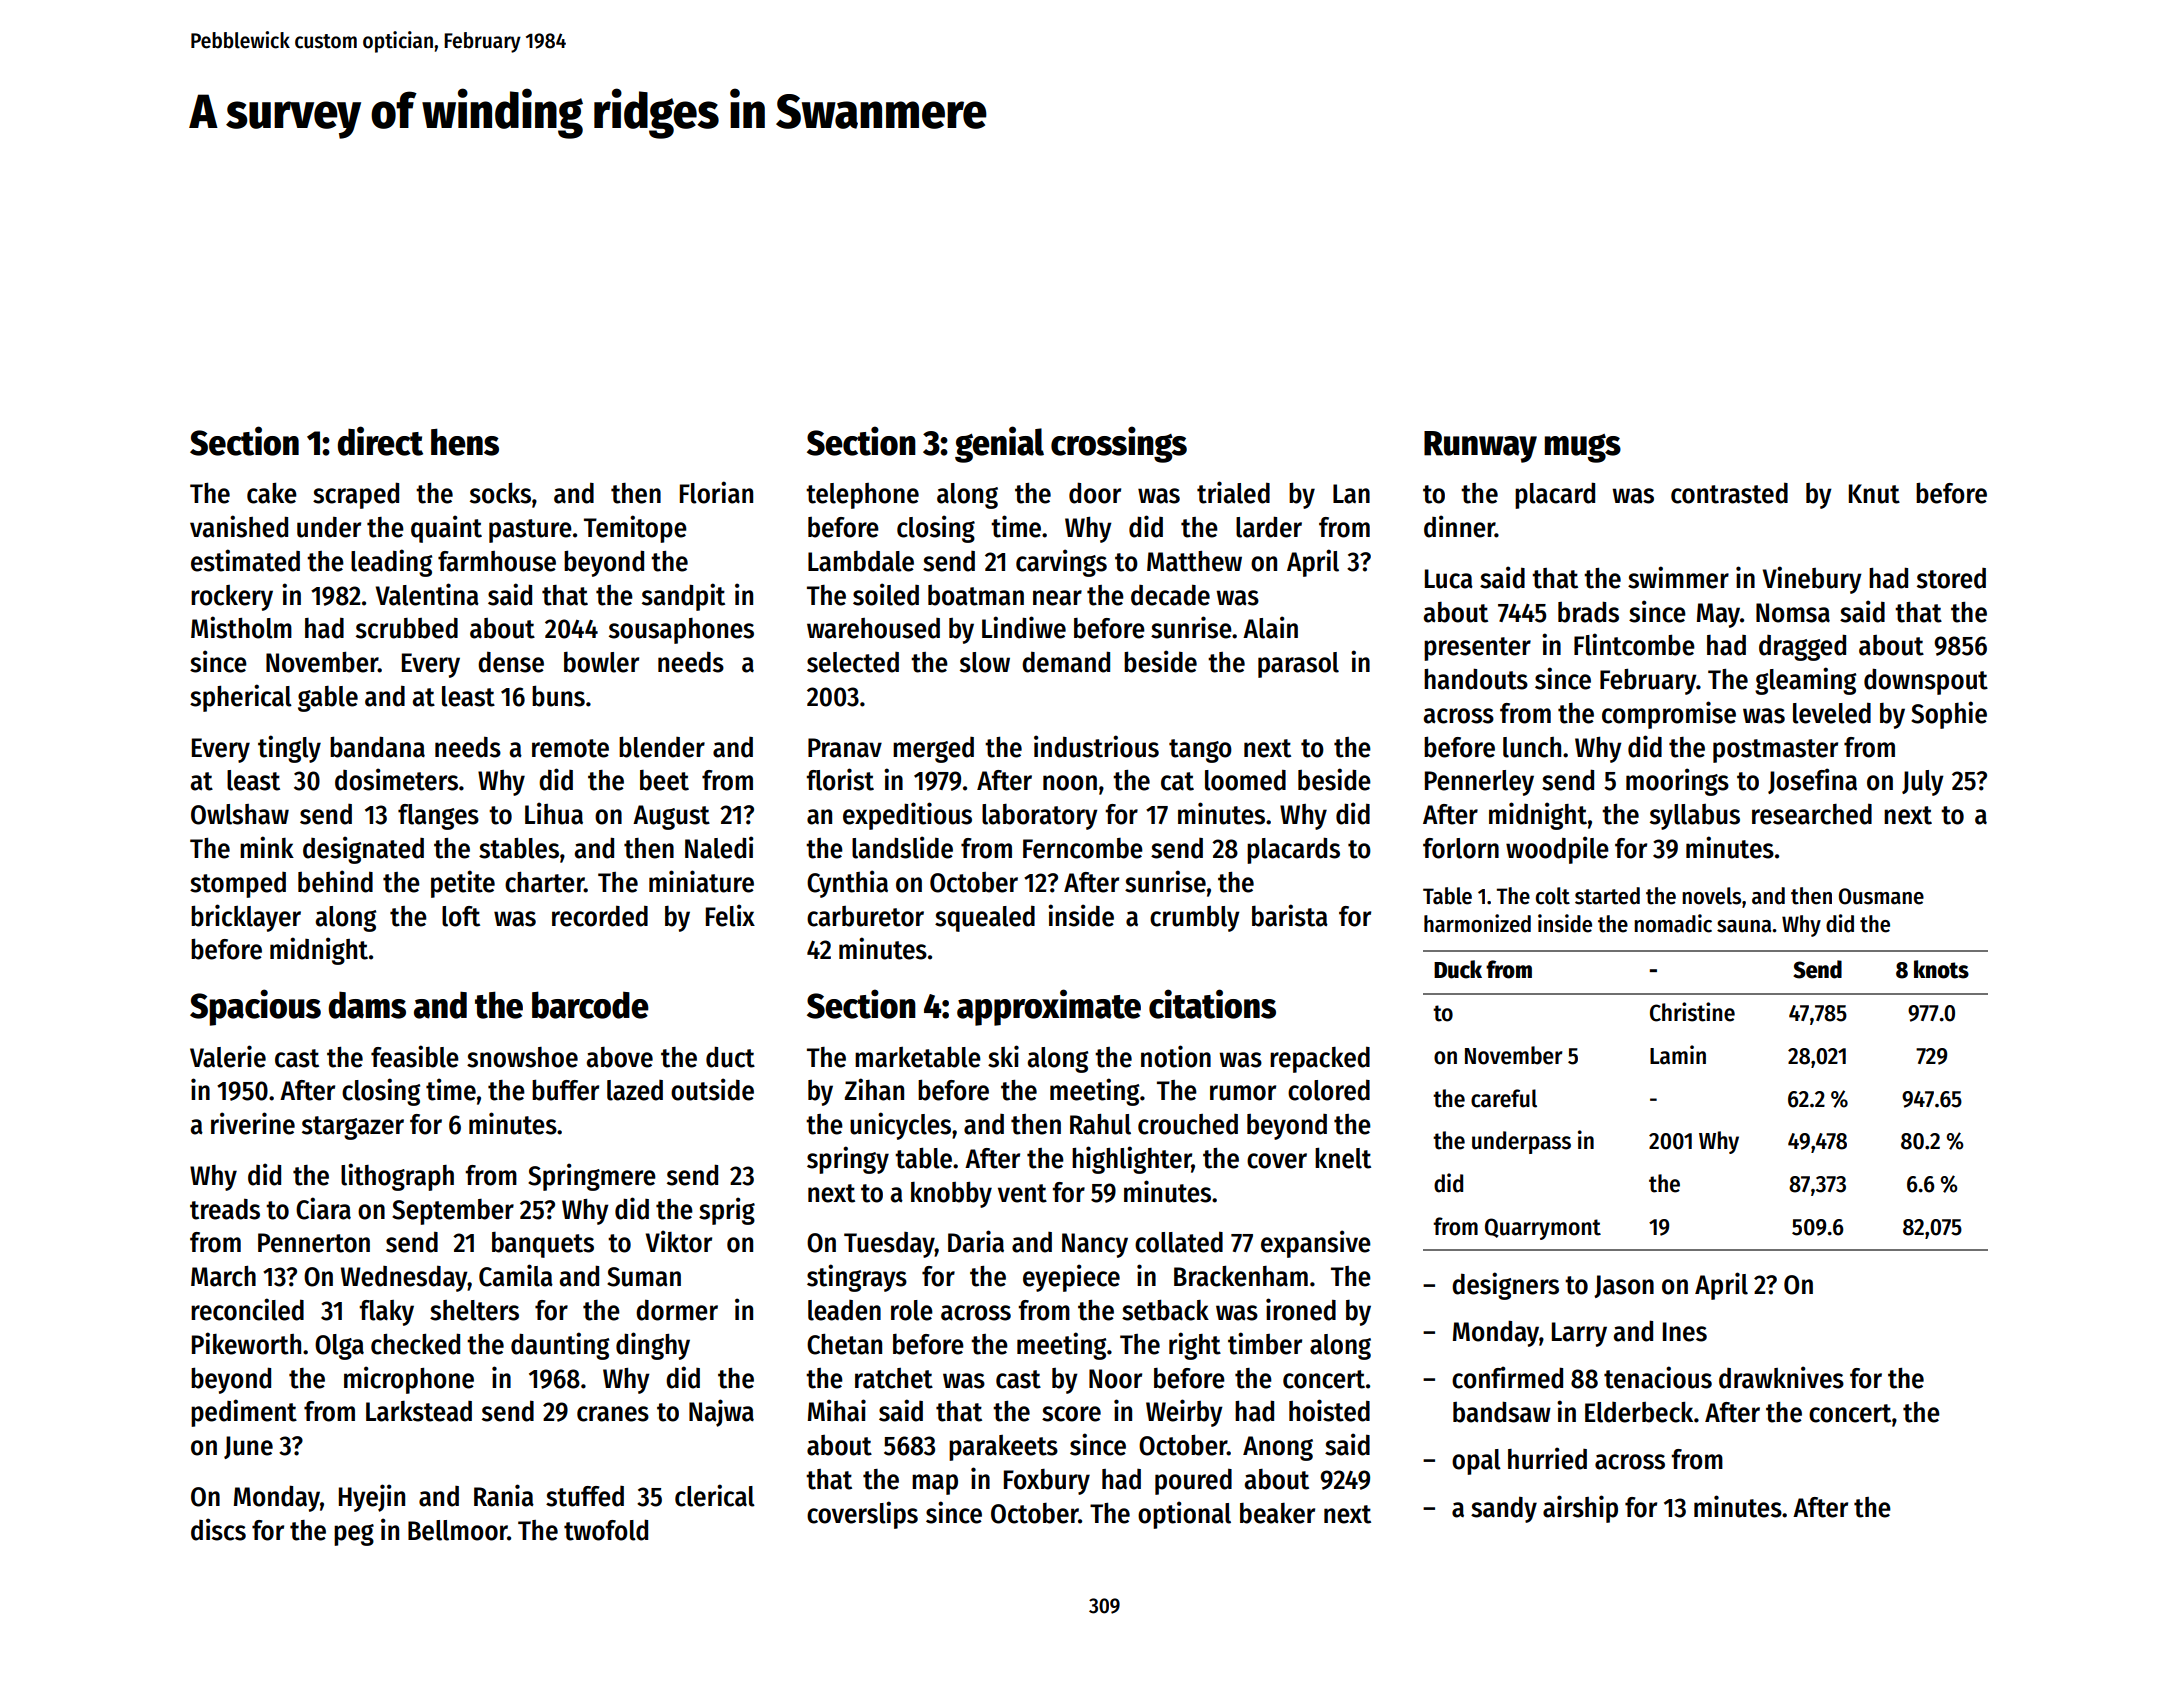 This screenshot has height=1683, width=2178. What do you see at coordinates (1951, 578) in the screenshot?
I see `stored` at bounding box center [1951, 578].
